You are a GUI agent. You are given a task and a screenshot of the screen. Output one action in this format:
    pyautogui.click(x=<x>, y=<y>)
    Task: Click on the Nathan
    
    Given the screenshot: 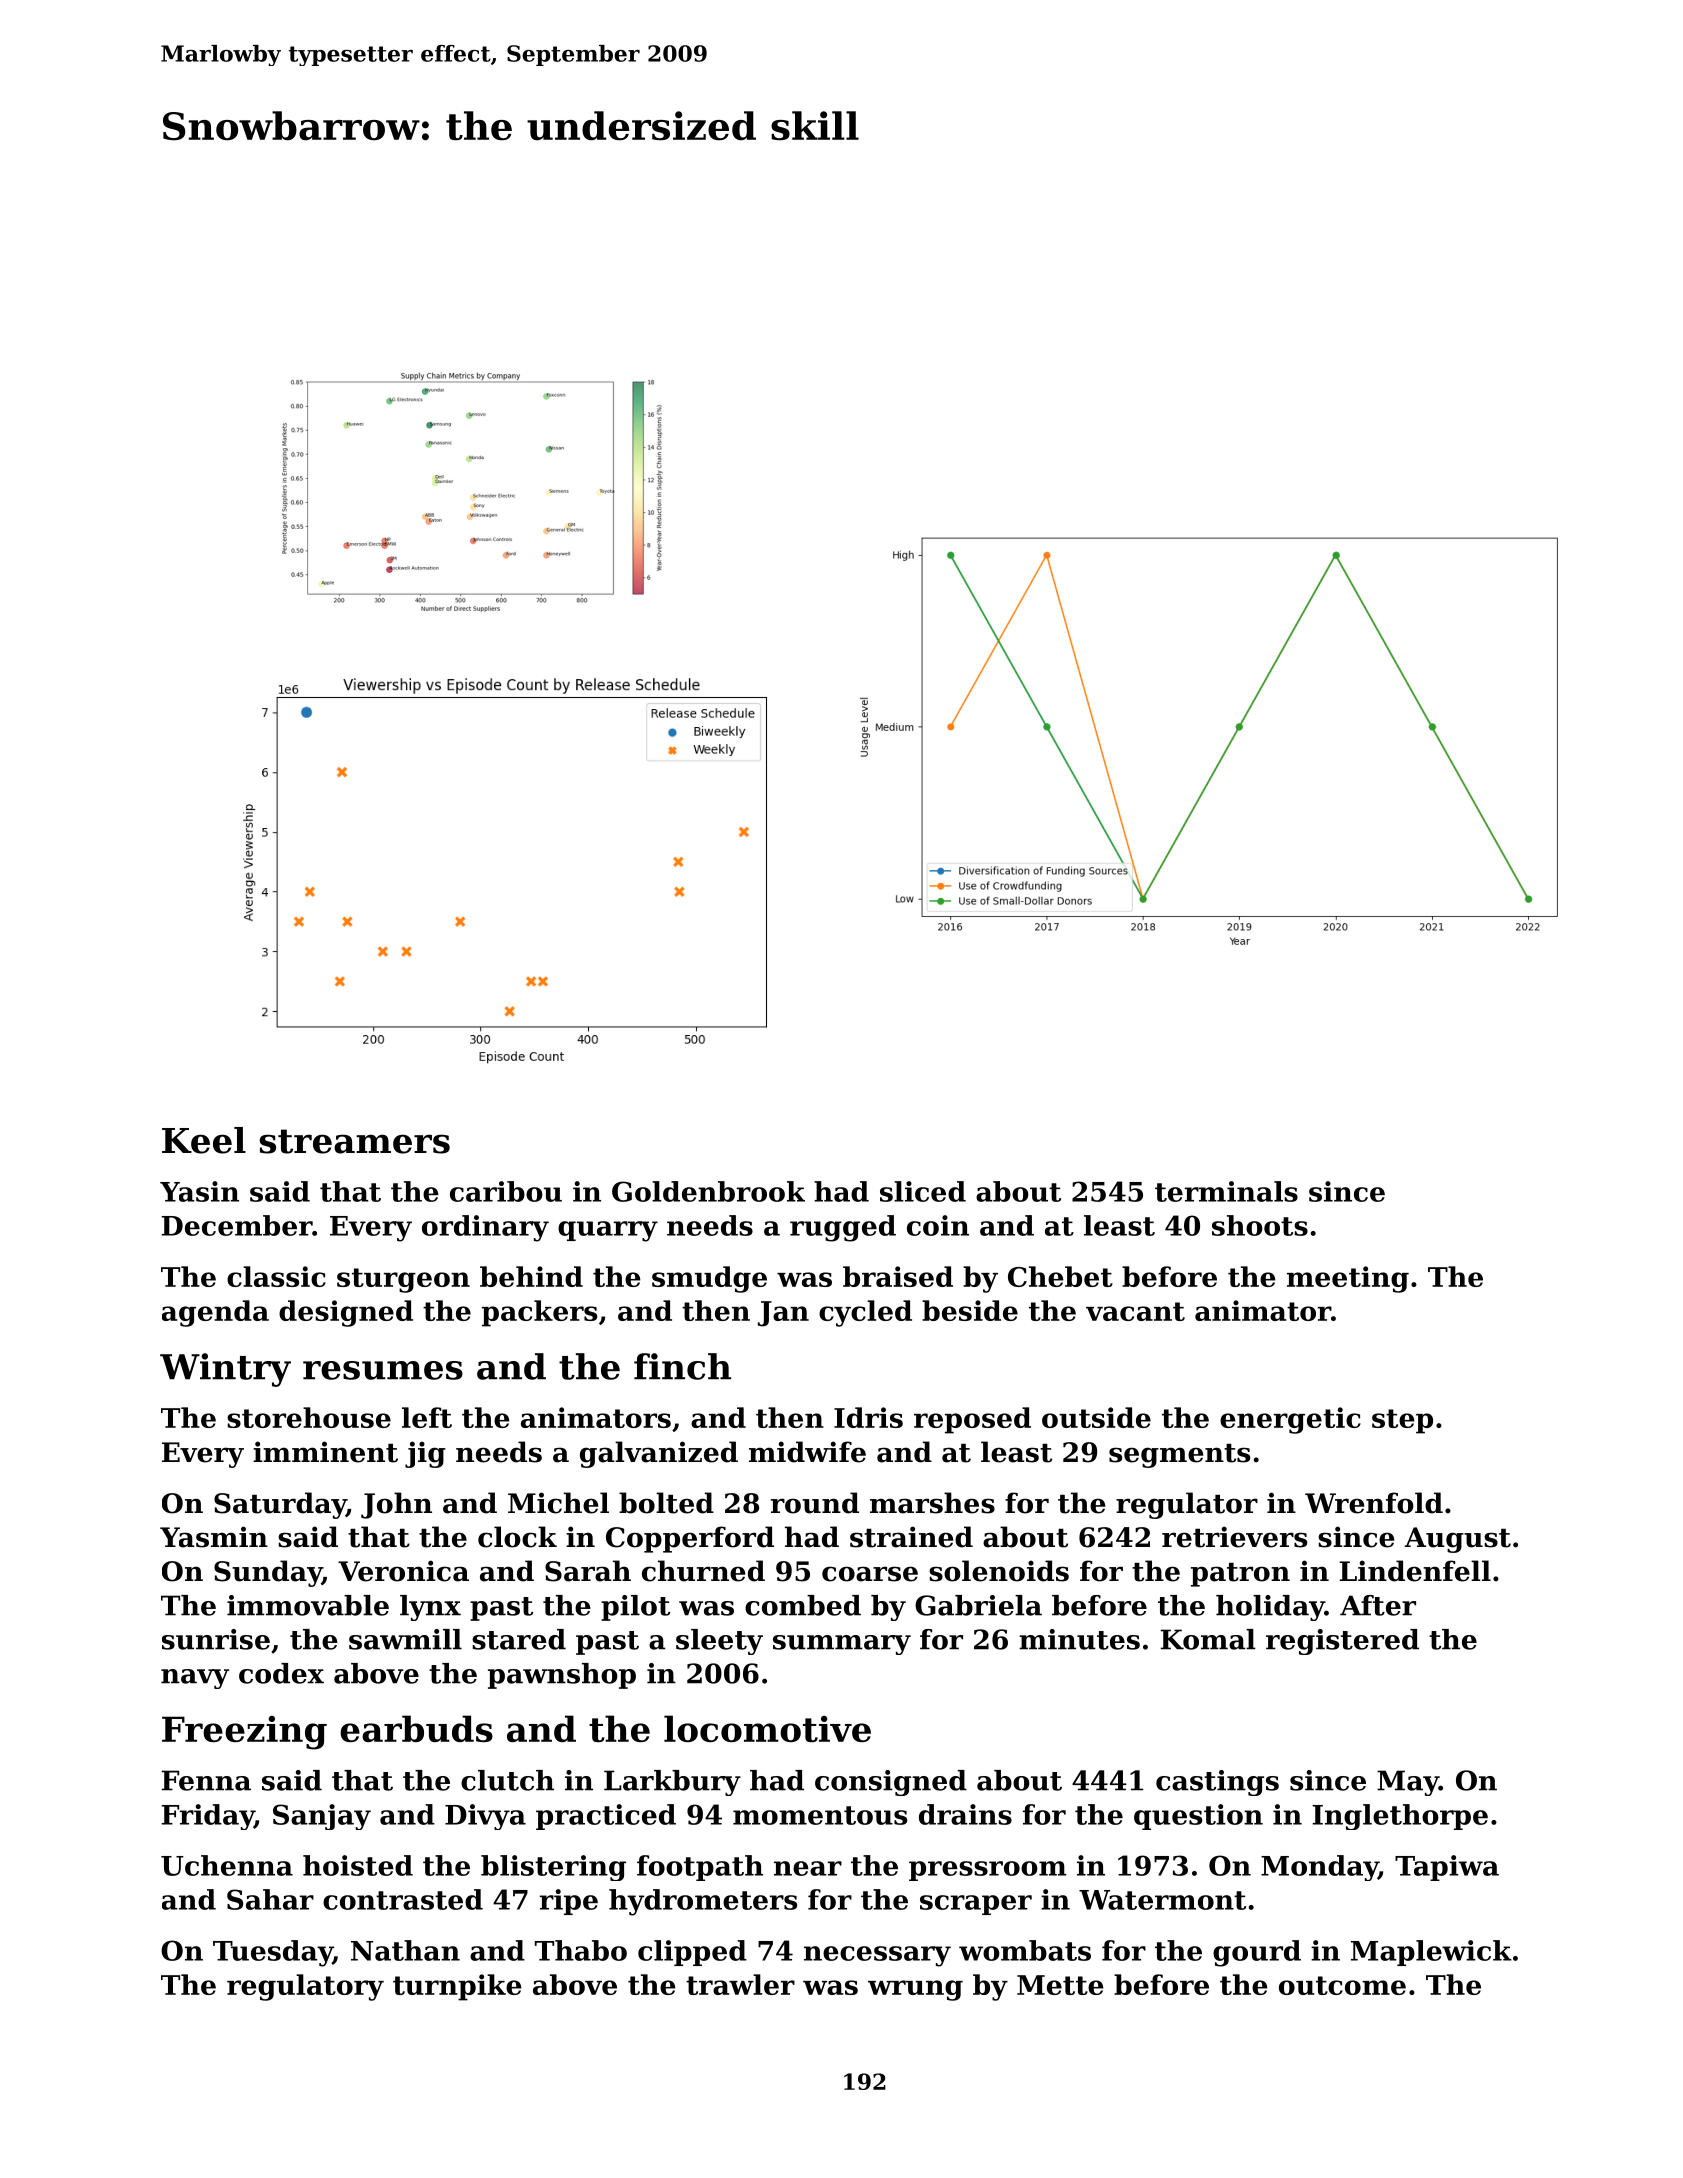 What is the action you would take?
    pyautogui.click(x=405, y=1950)
